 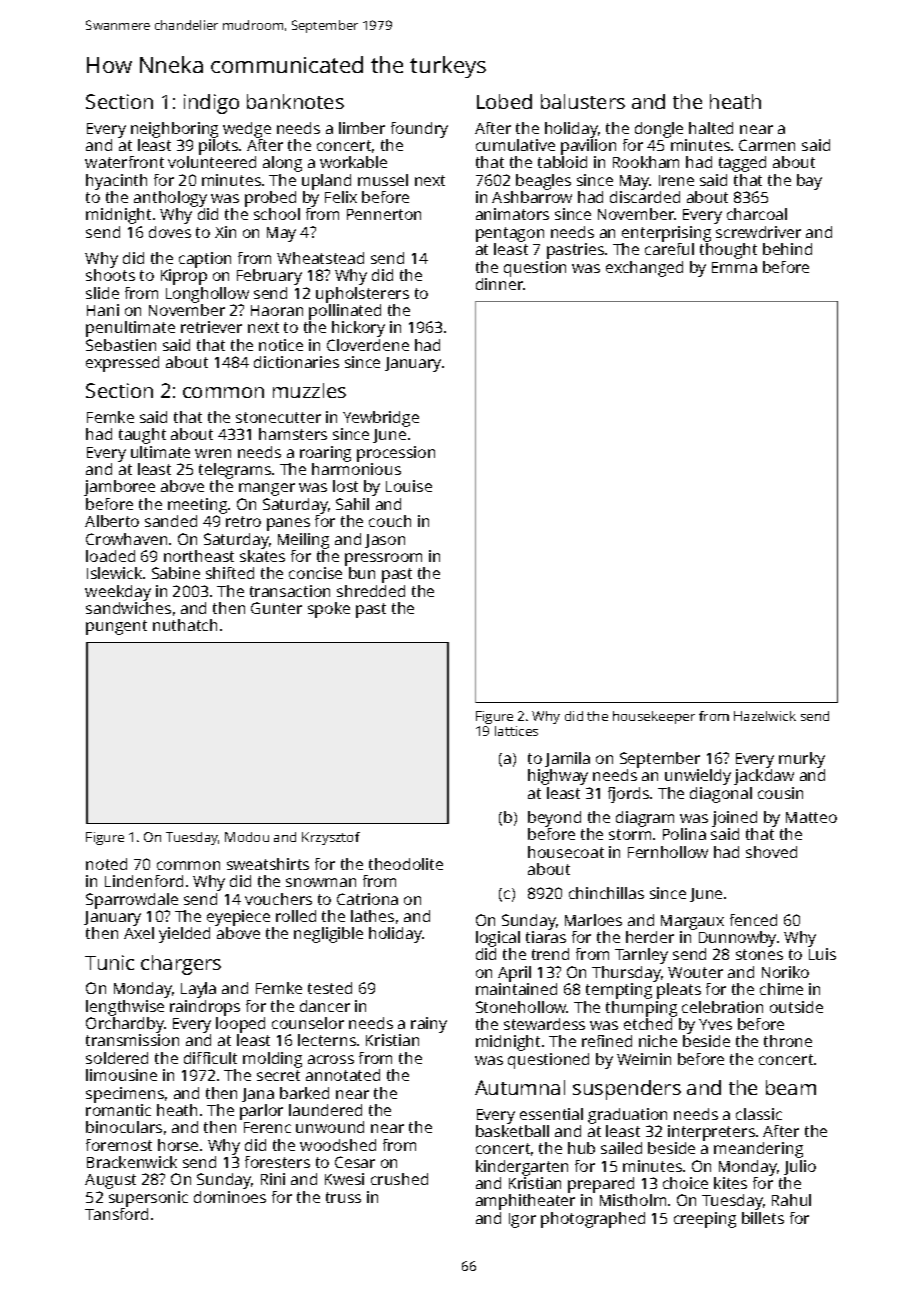 What do you see at coordinates (765, 716) in the page?
I see `Hazelwick` at bounding box center [765, 716].
